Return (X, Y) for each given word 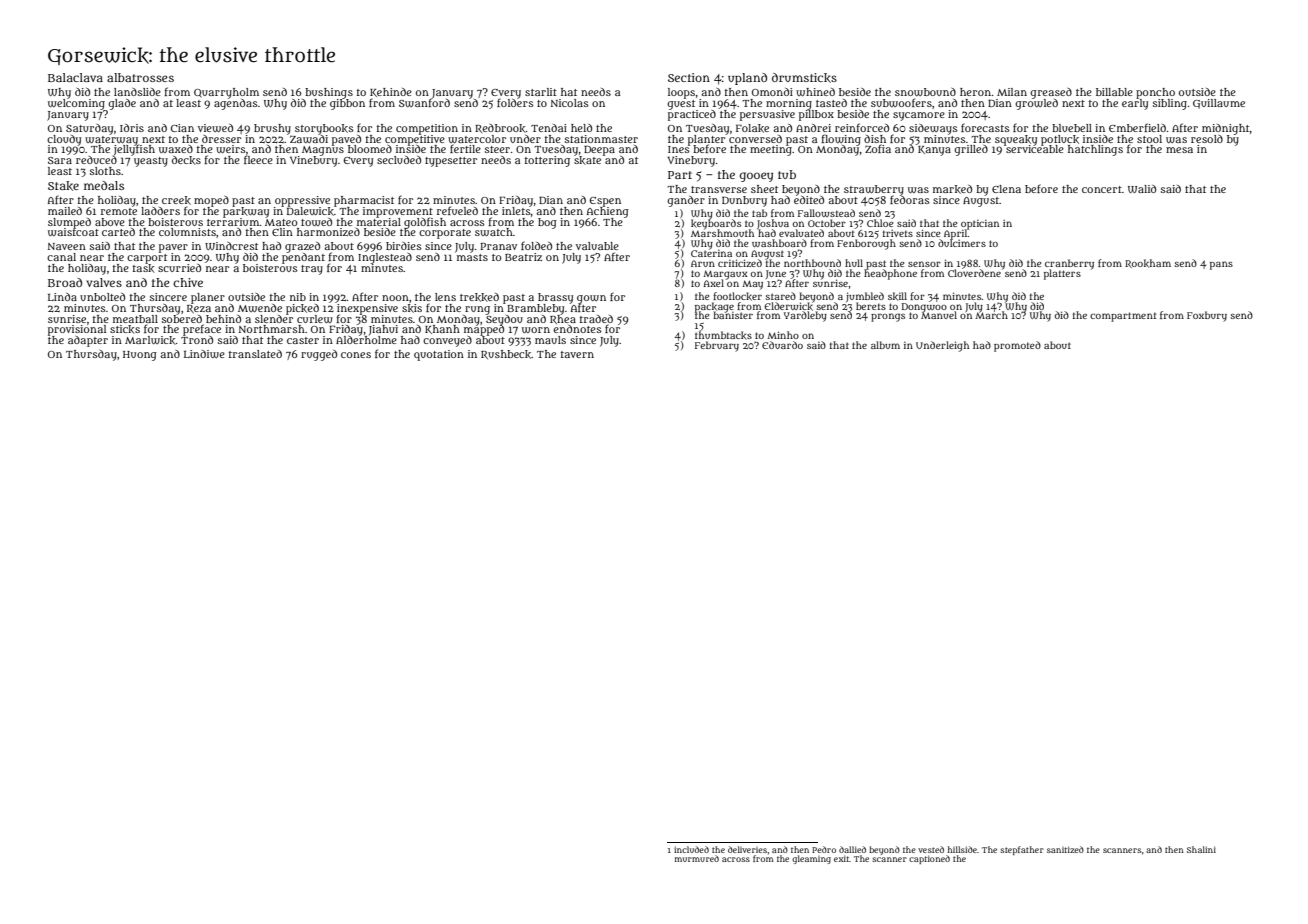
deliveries (747, 849)
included (691, 849)
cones (356, 355)
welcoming (76, 104)
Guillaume (1219, 104)
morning (789, 104)
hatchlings (1095, 150)
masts (472, 257)
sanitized (1065, 849)
